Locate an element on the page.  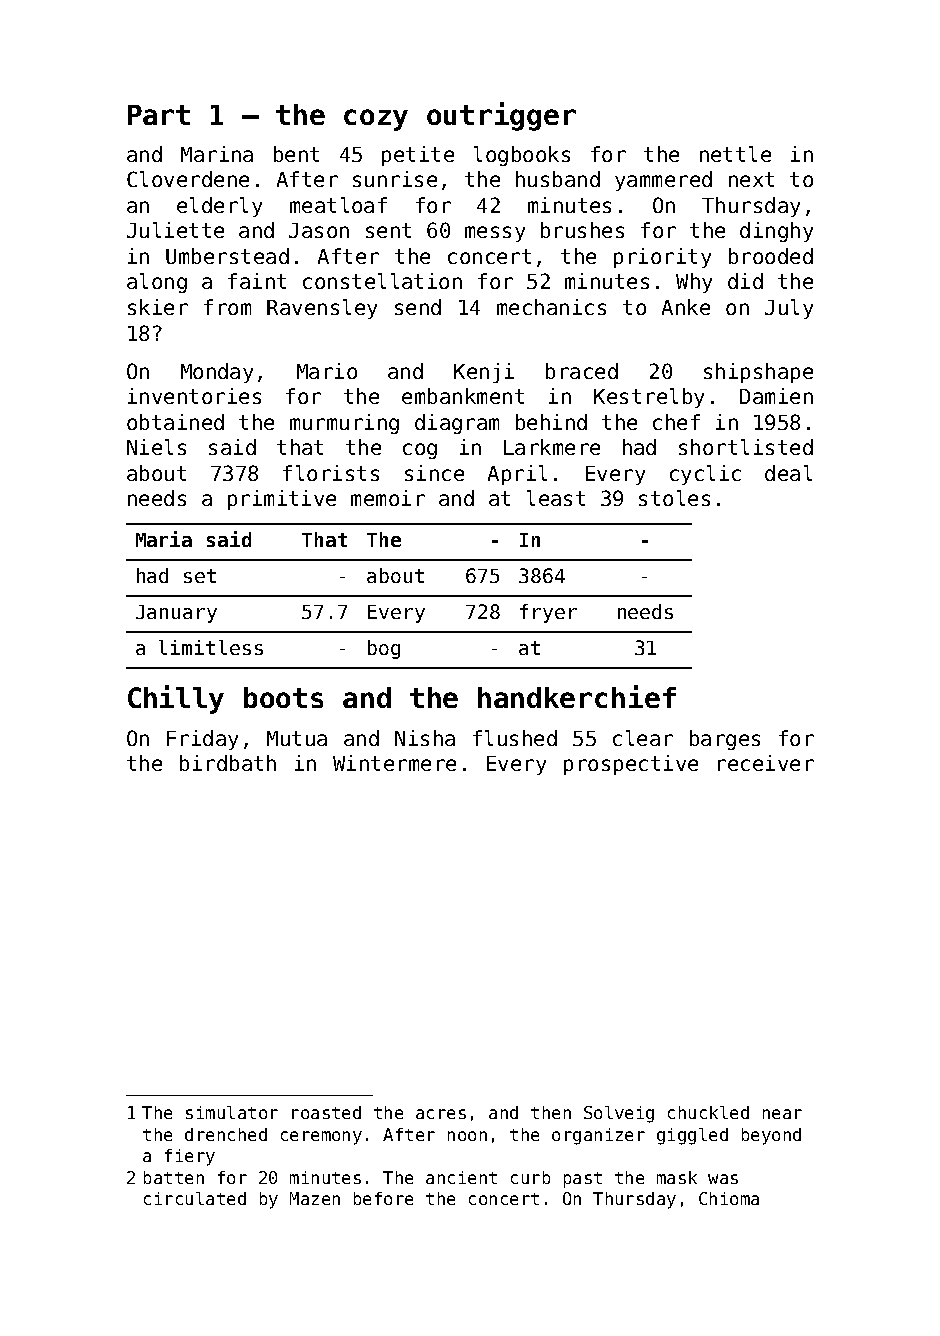
from is located at coordinates (227, 307).
